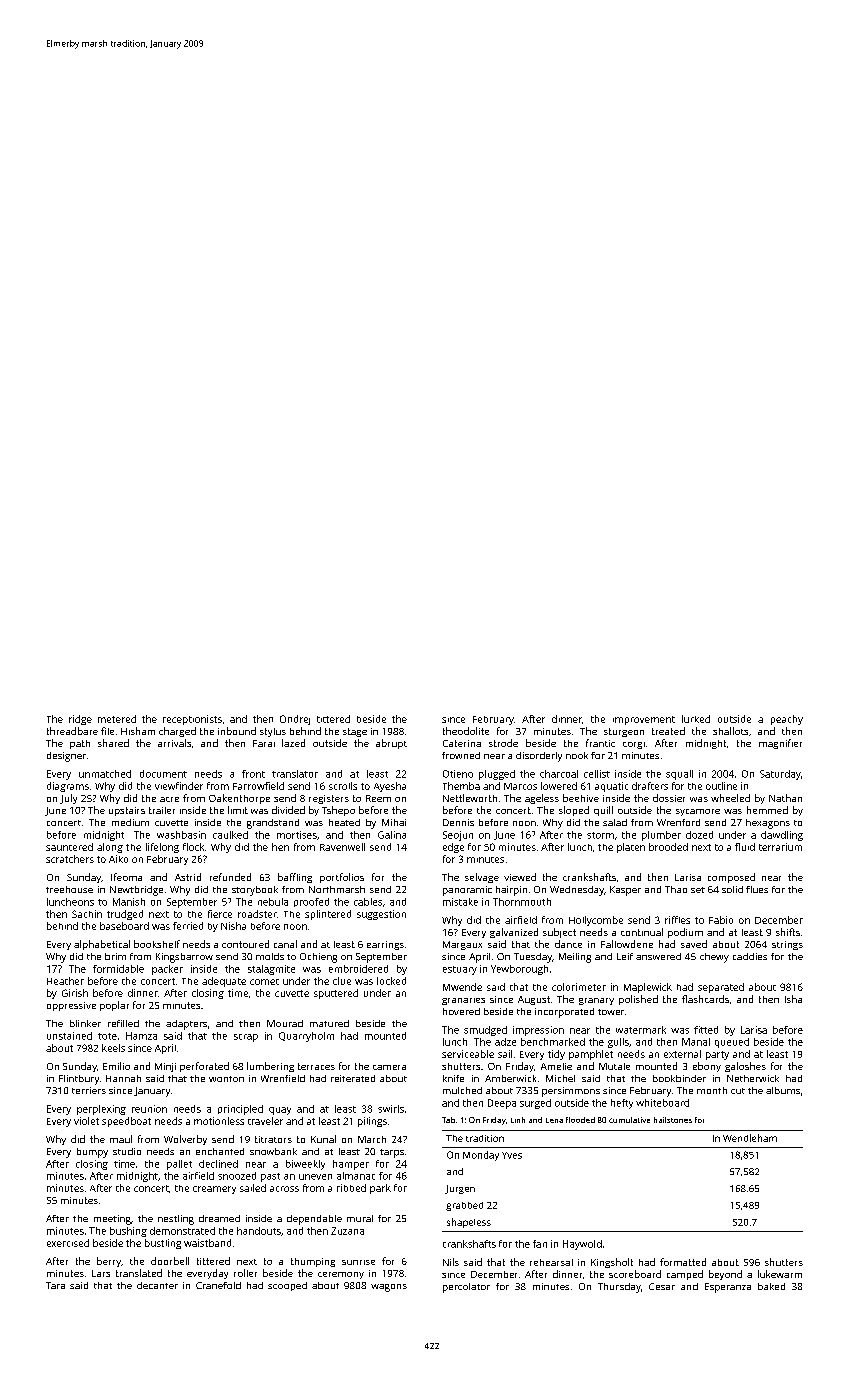 This screenshot has width=849, height=1400. Describe the element at coordinates (186, 1025) in the screenshot. I see `adapters` at that location.
